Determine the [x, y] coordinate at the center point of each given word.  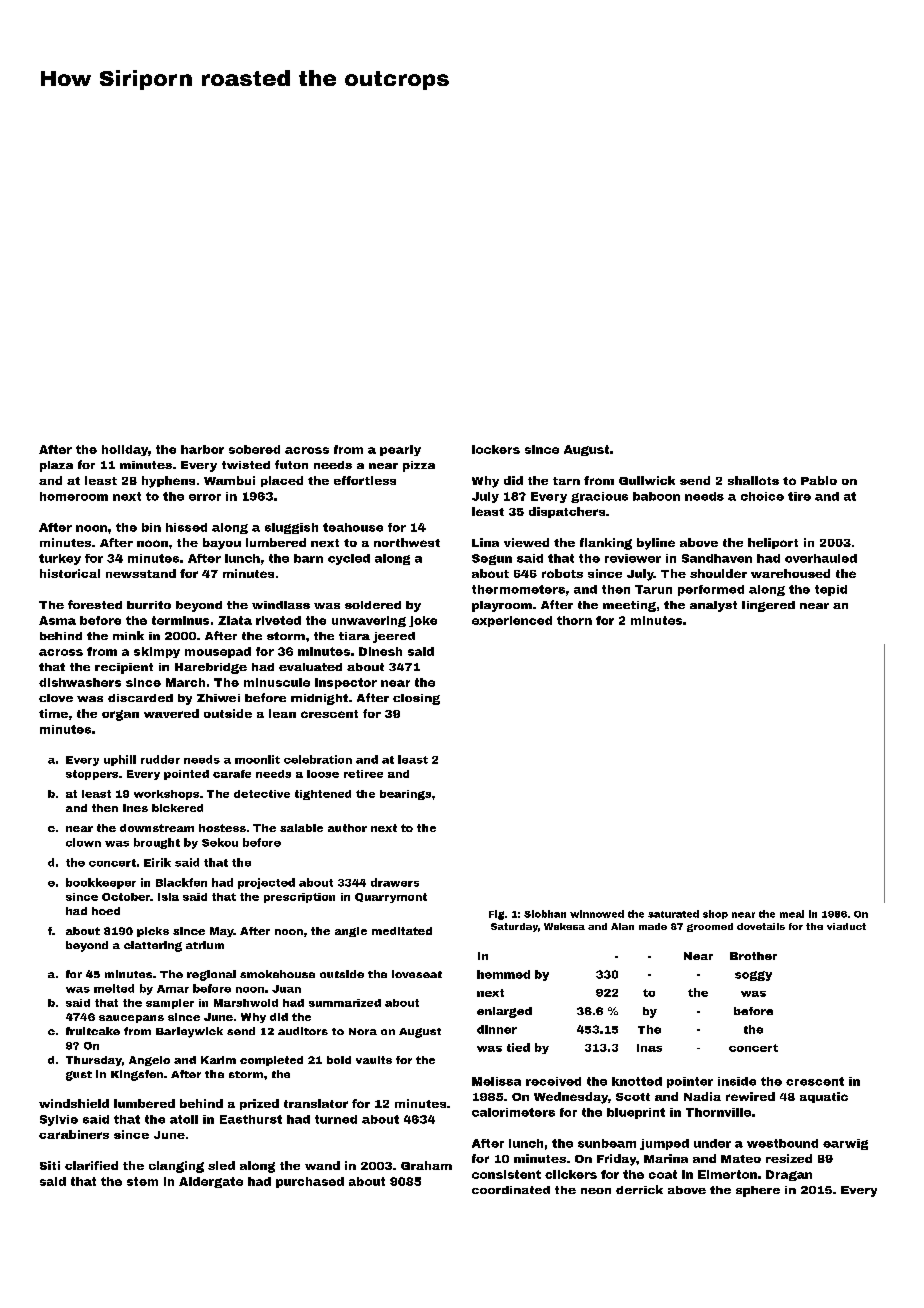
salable [301, 828]
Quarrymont [391, 898]
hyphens [168, 482]
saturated [673, 914]
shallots [753, 480]
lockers [496, 449]
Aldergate [211, 1182]
